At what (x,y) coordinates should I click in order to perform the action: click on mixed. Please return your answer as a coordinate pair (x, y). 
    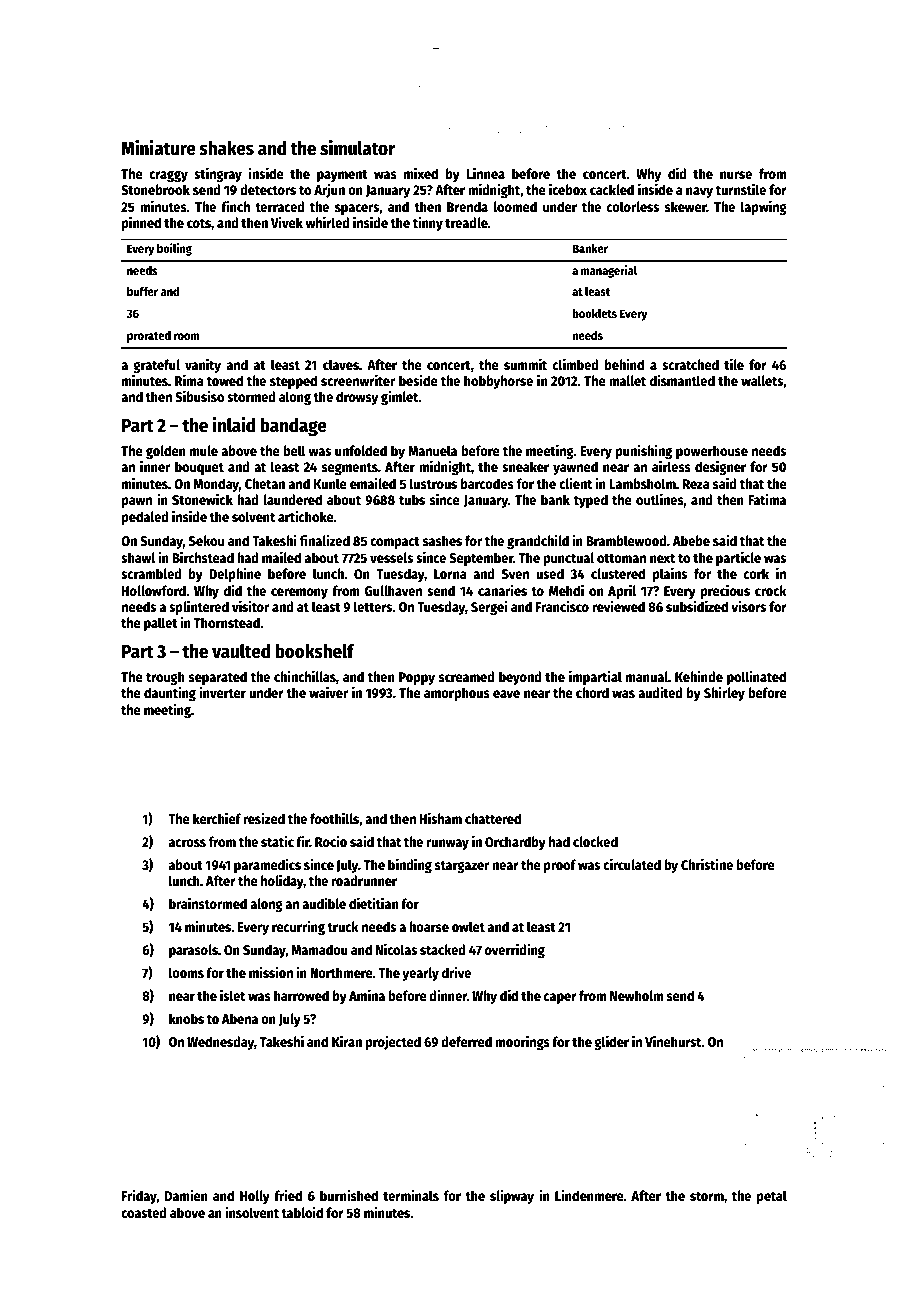
    Looking at the image, I should click on (421, 173).
